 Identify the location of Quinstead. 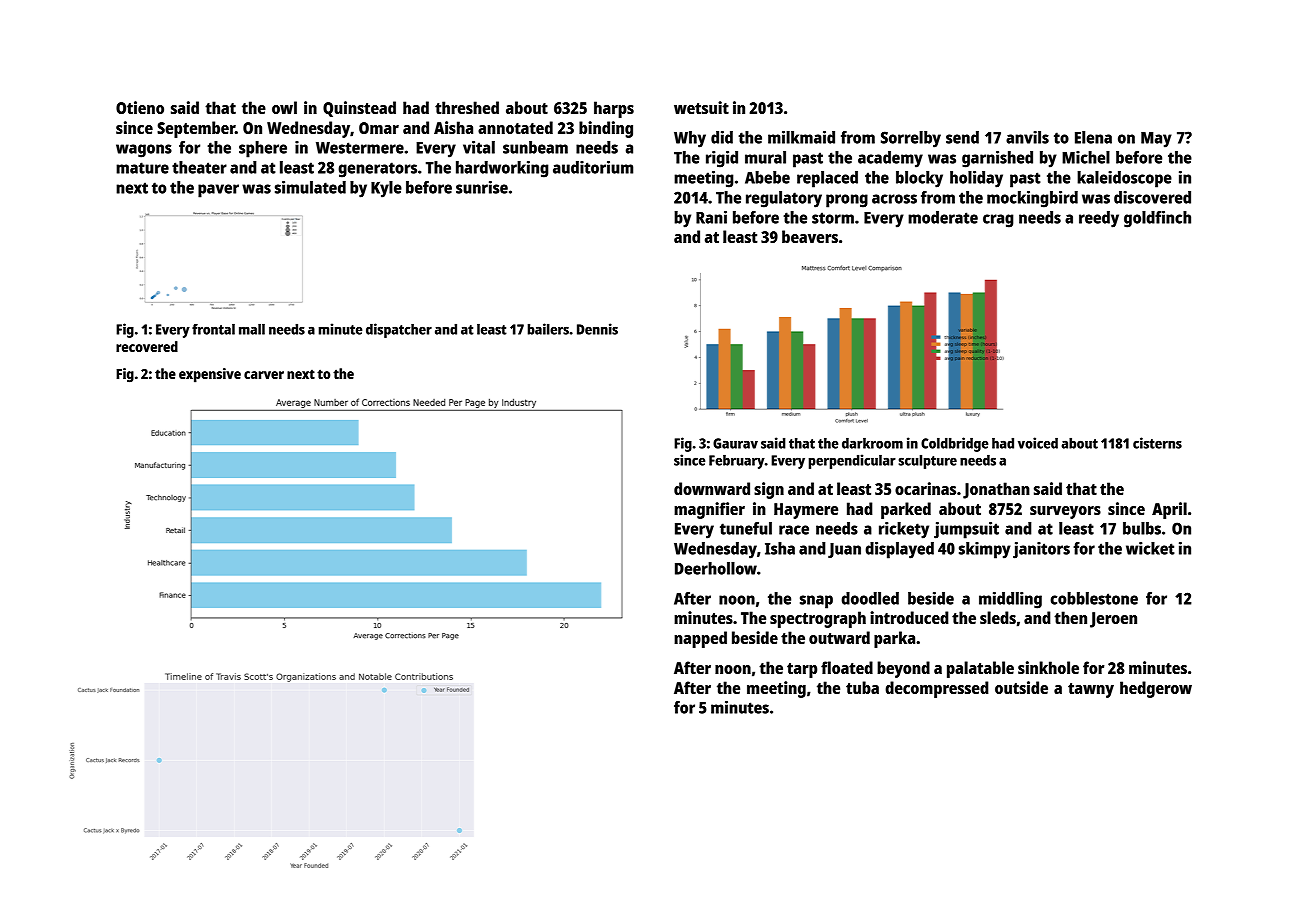
(359, 109).
